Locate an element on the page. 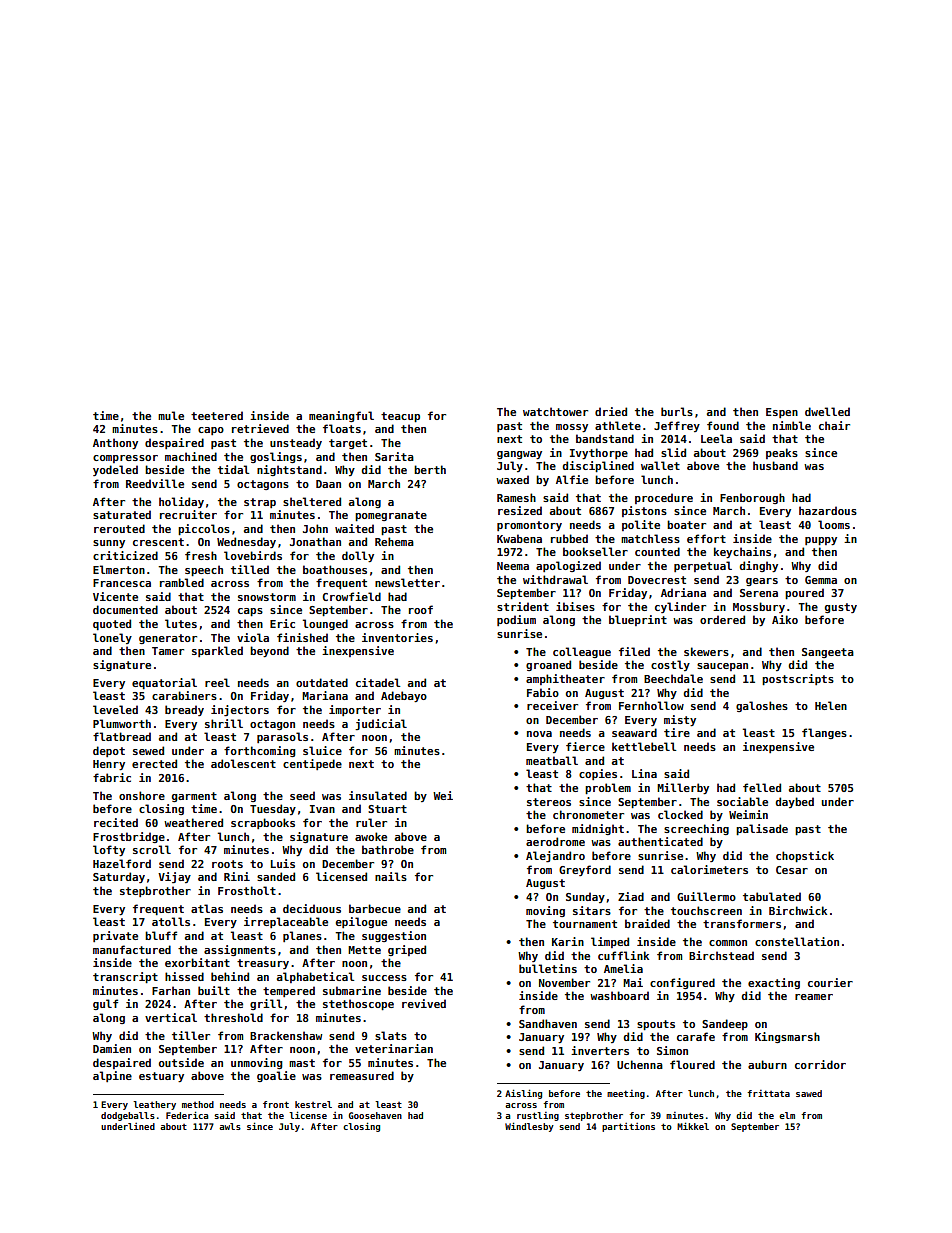  roof is located at coordinates (421, 609).
